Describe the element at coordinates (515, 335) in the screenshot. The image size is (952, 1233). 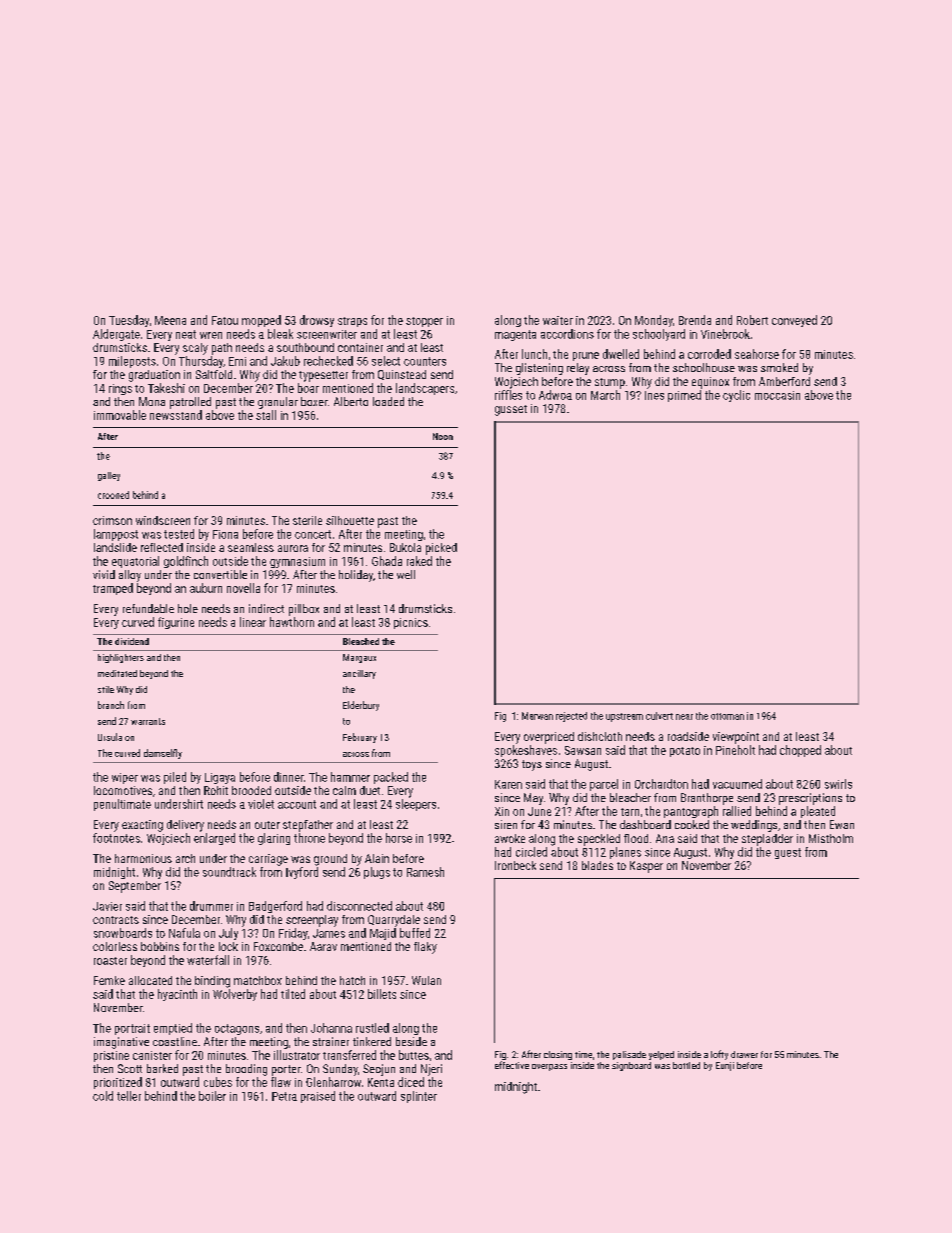
I see `magenta` at that location.
